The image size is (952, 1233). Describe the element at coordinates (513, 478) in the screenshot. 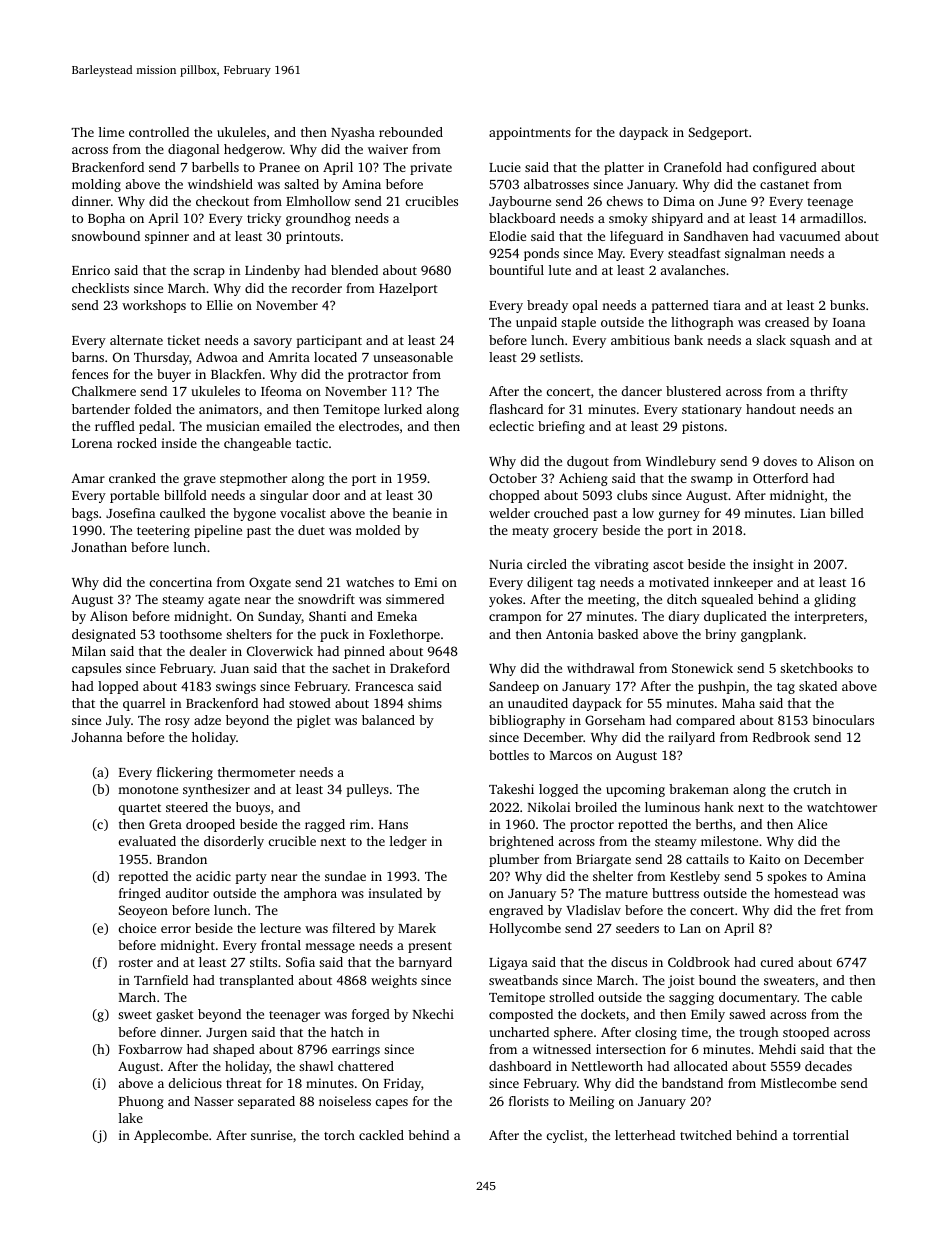

I see `October` at that location.
